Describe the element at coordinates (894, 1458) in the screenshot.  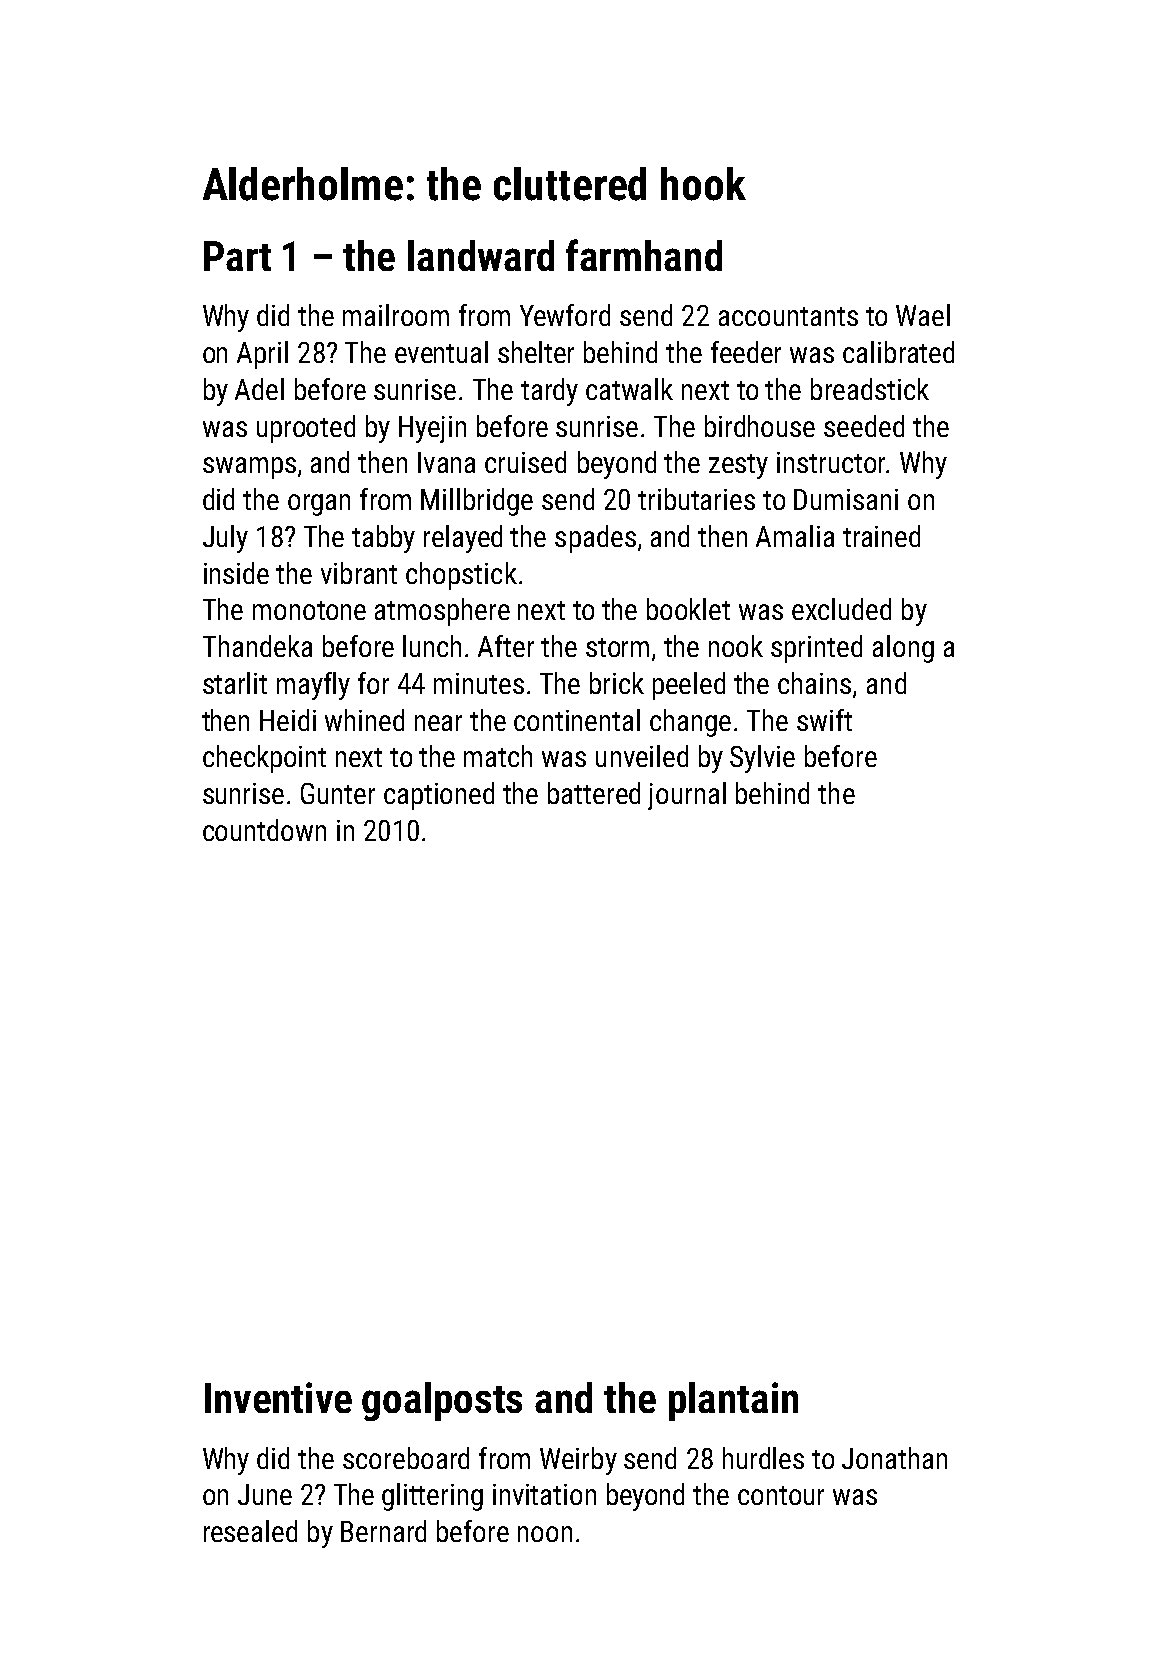
I see `Jonathan` at that location.
